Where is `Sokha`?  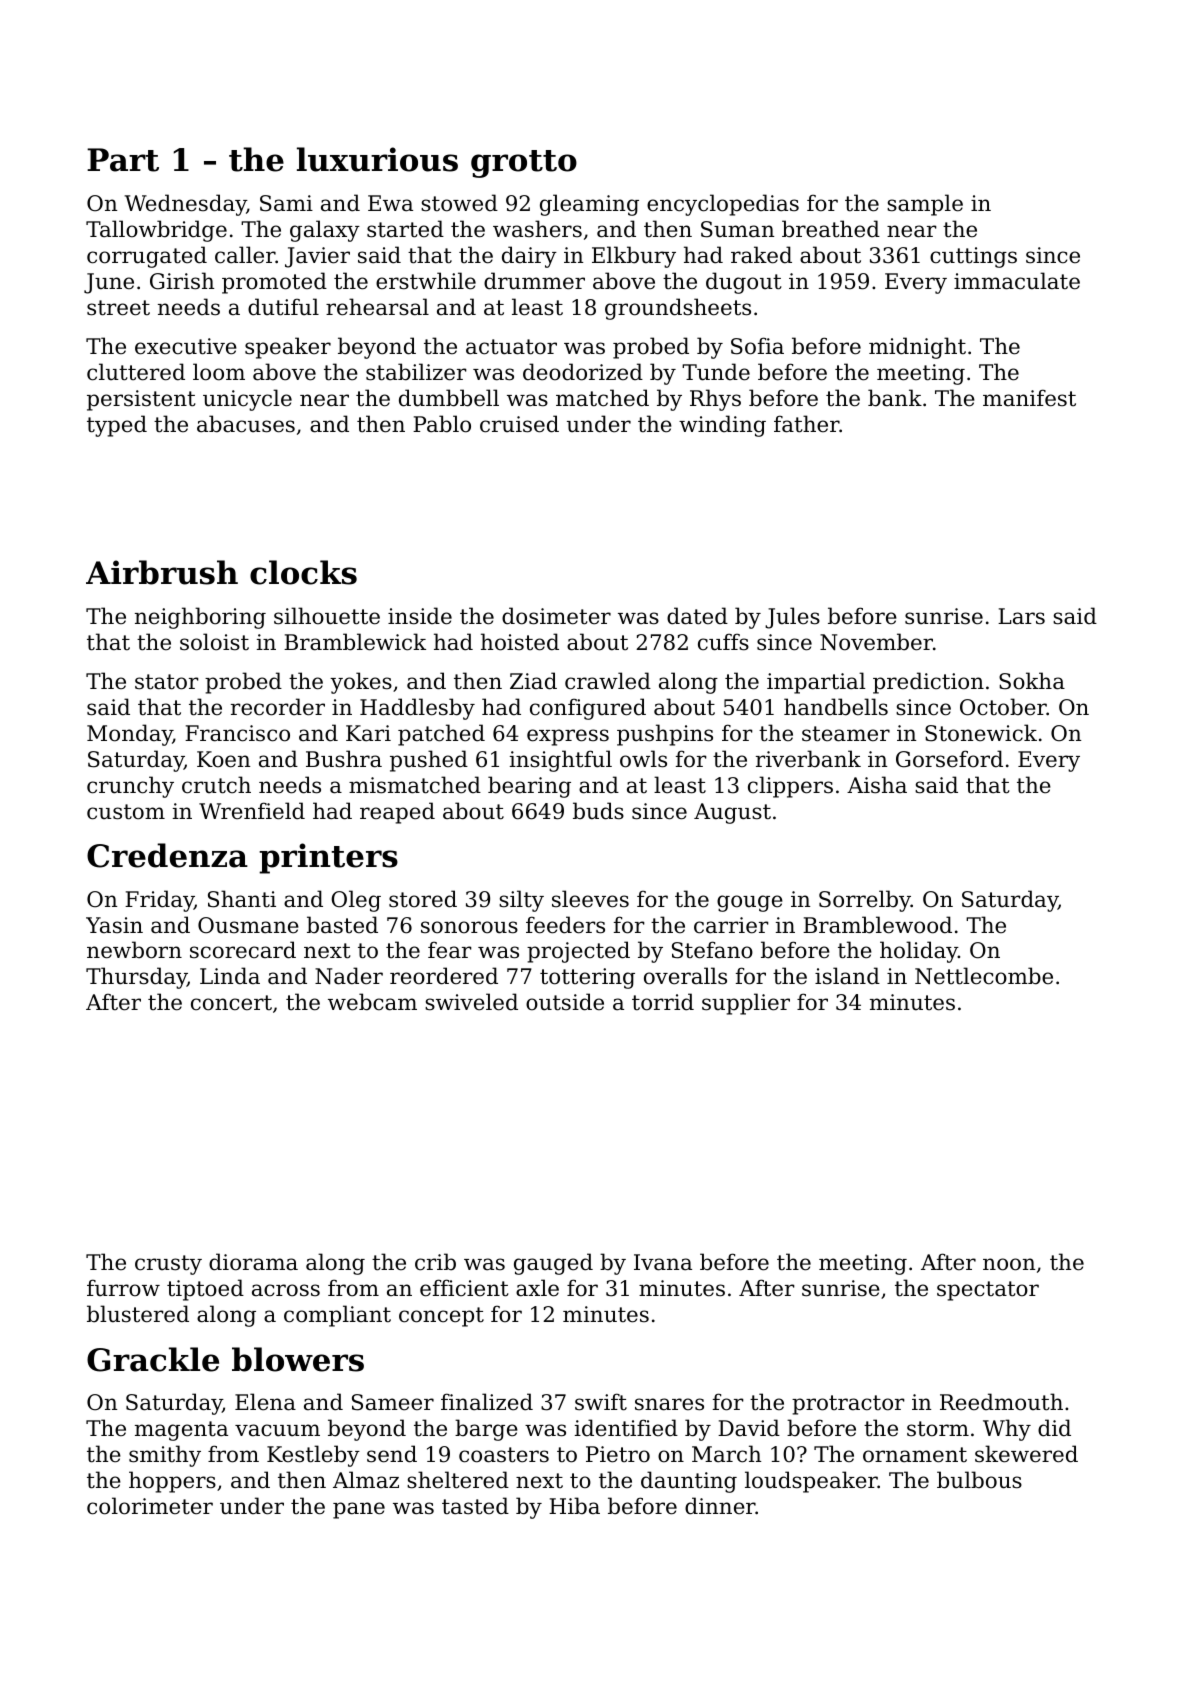
Sokha is located at coordinates (1032, 681).
